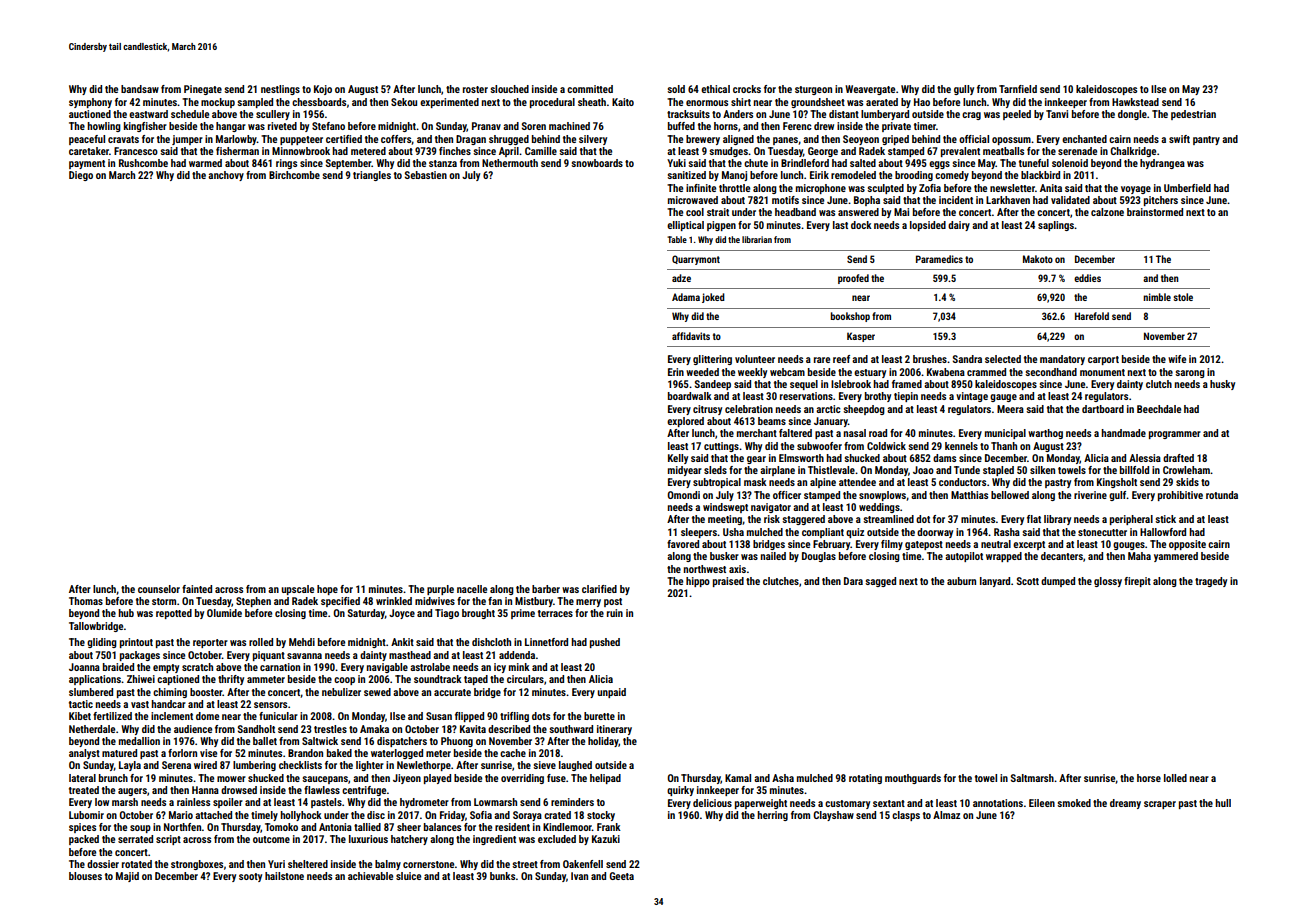 Image resolution: width=1308 pixels, height=924 pixels. I want to click on packages, so click(140, 656).
